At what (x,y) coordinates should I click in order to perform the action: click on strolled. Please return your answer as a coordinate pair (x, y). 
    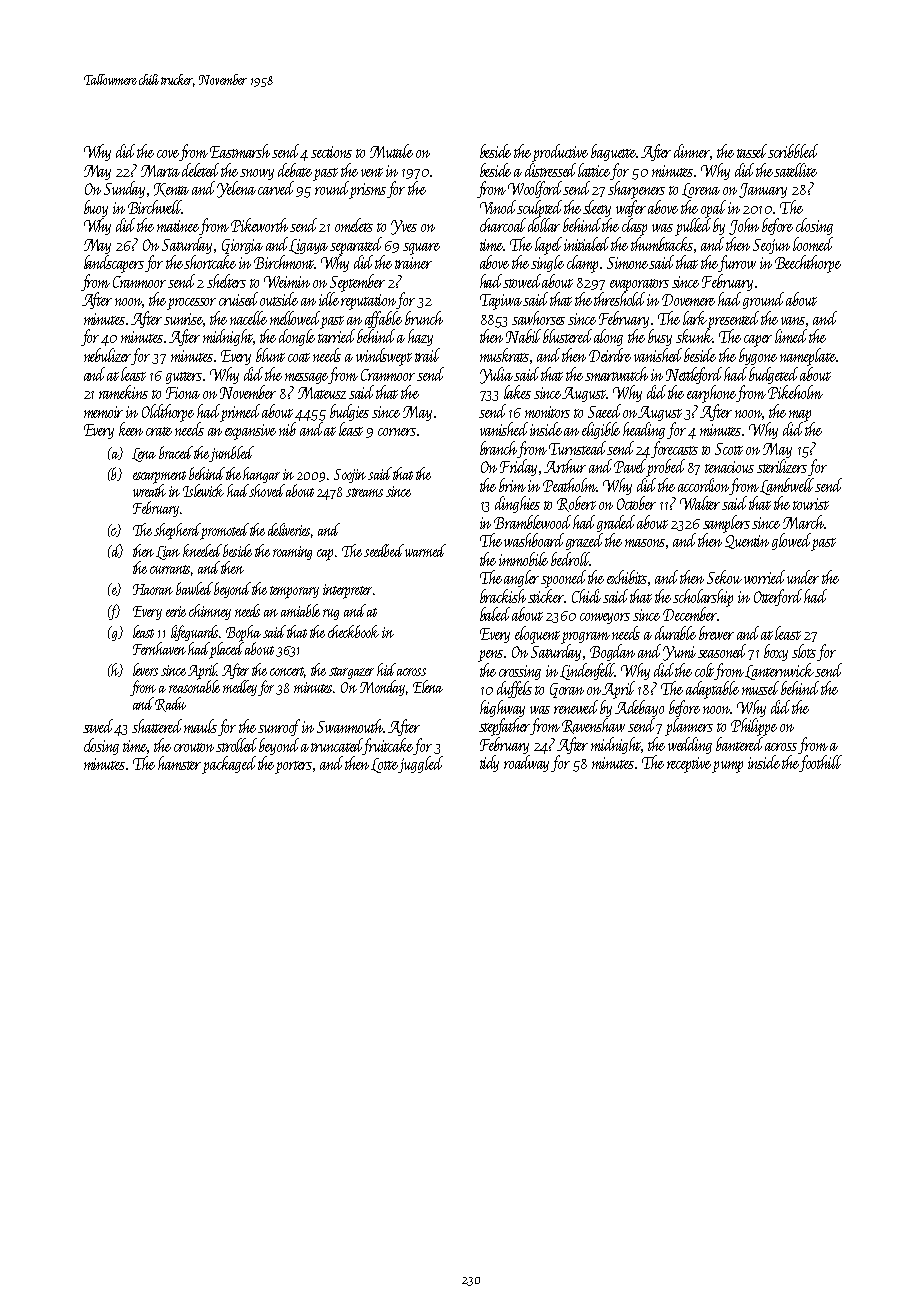
    Looking at the image, I should click on (238, 745).
